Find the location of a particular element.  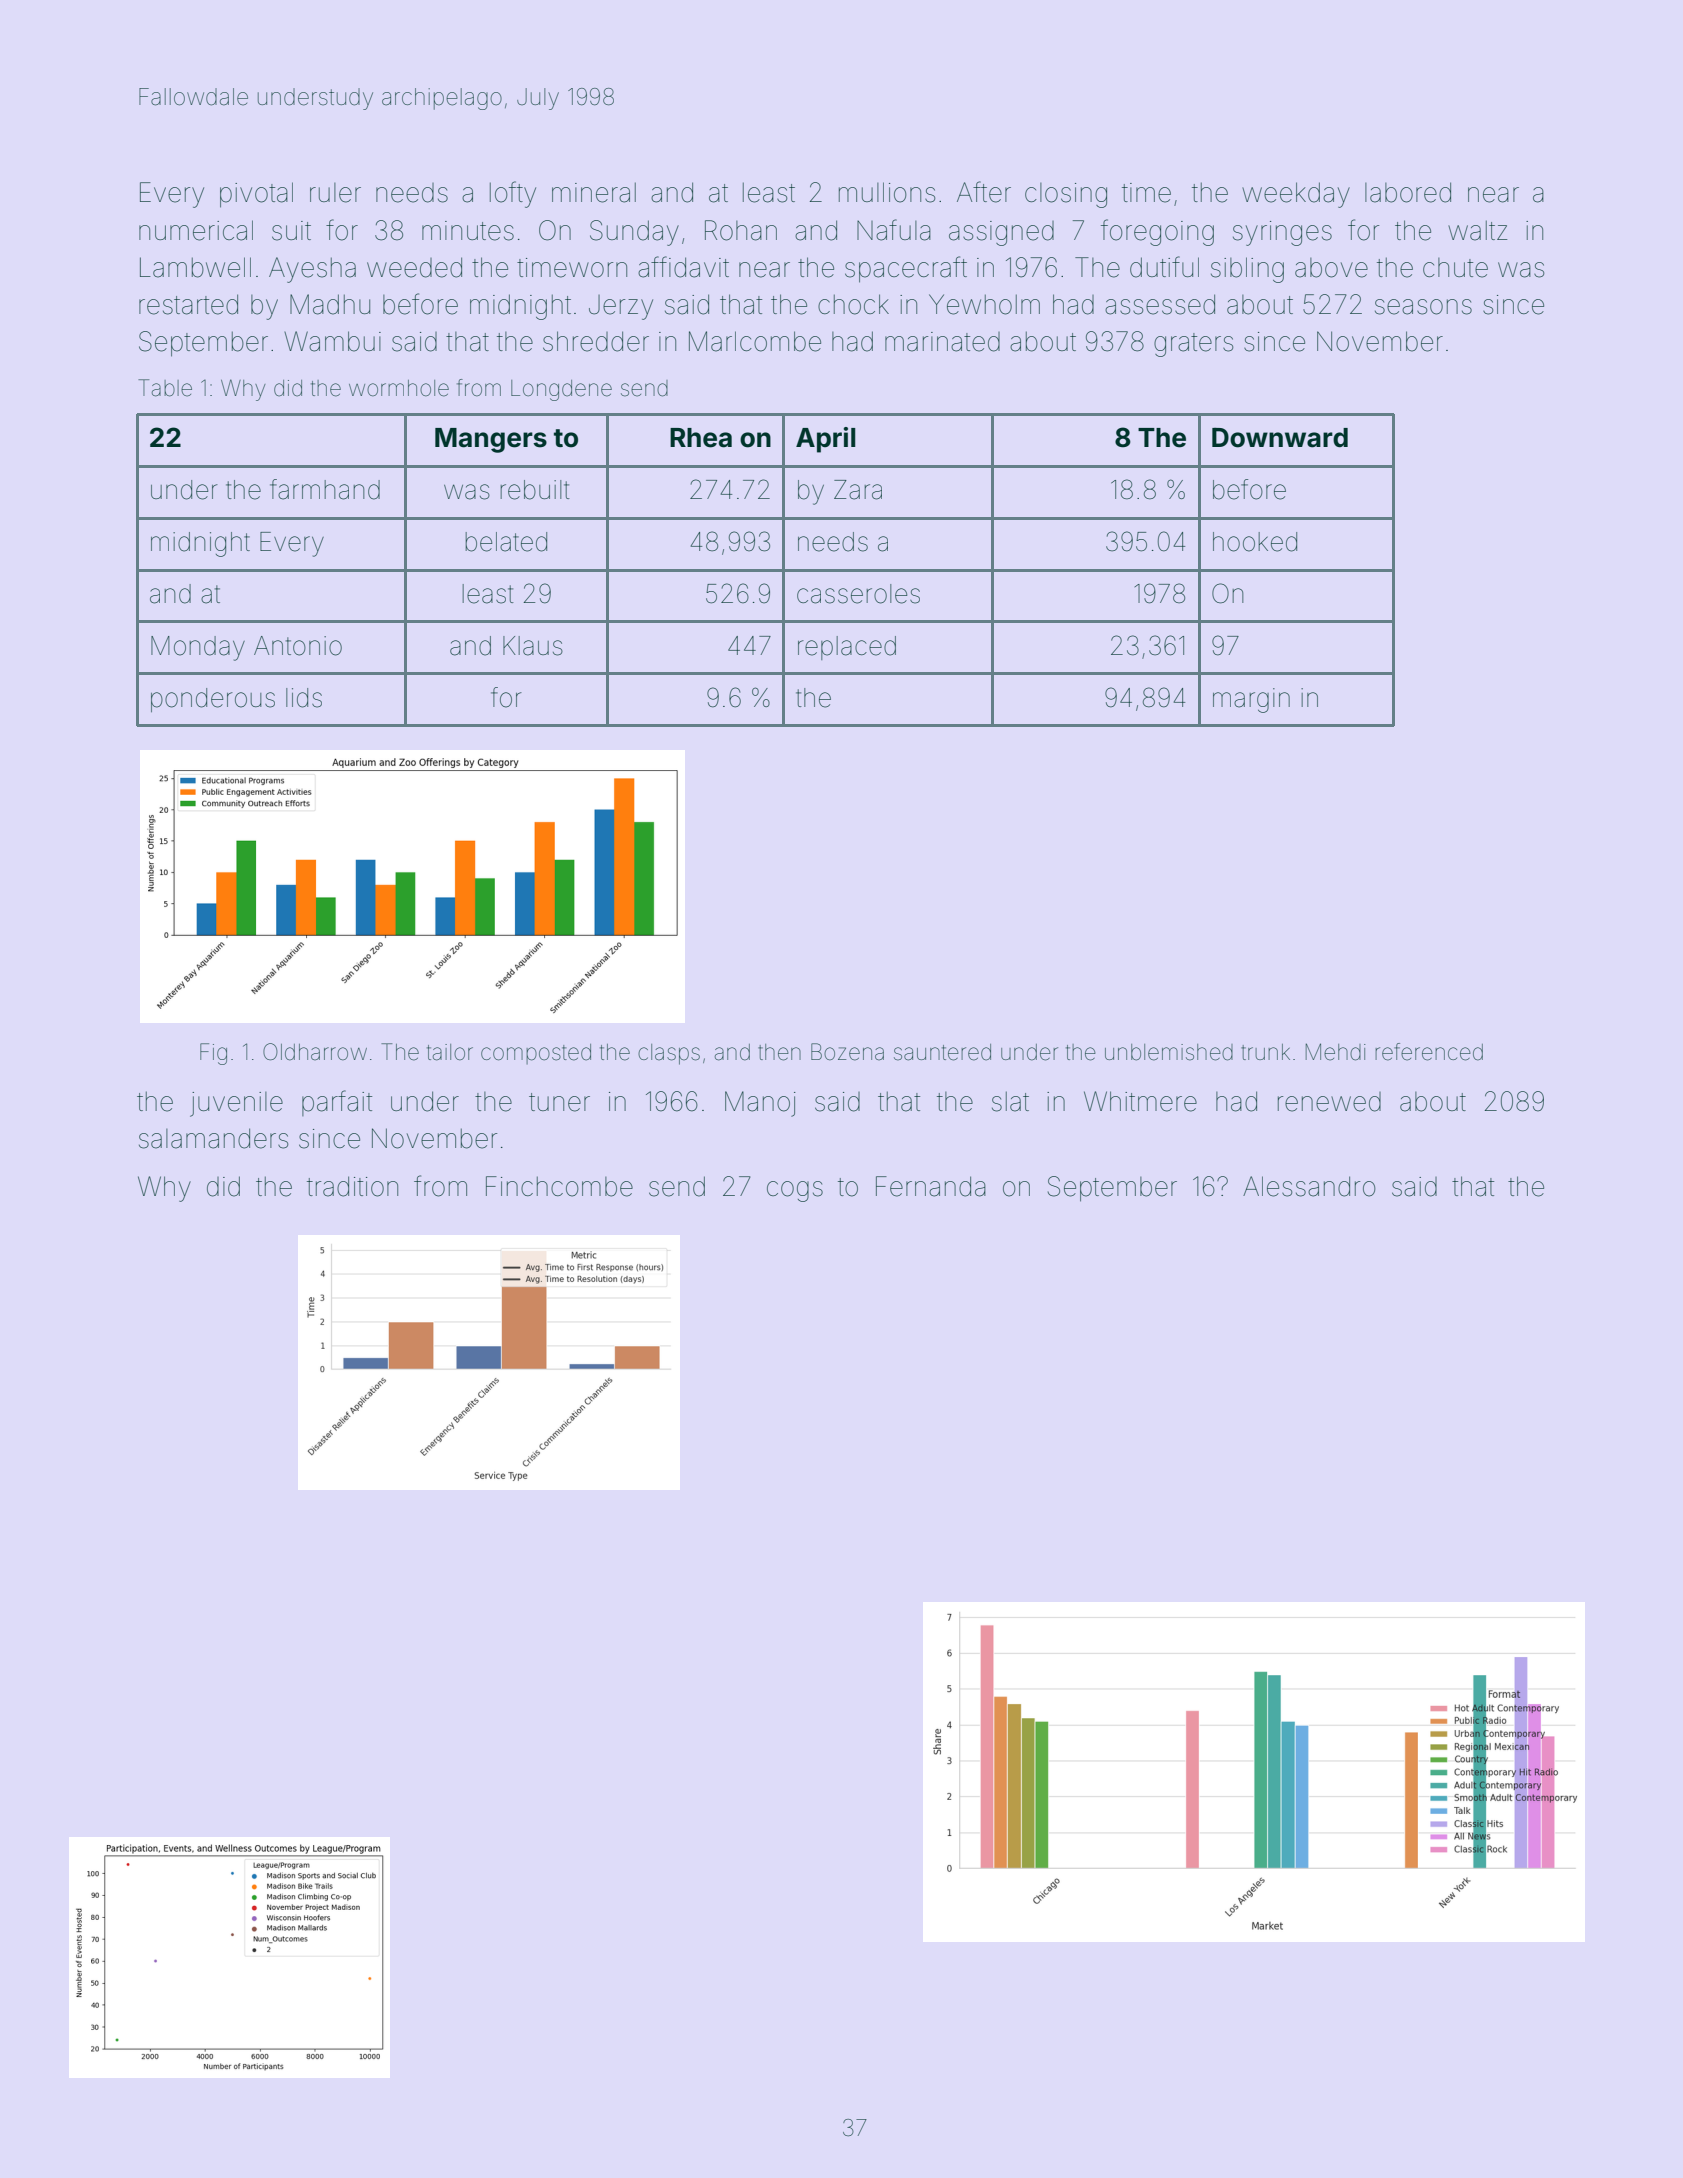

mineral is located at coordinates (594, 193).
